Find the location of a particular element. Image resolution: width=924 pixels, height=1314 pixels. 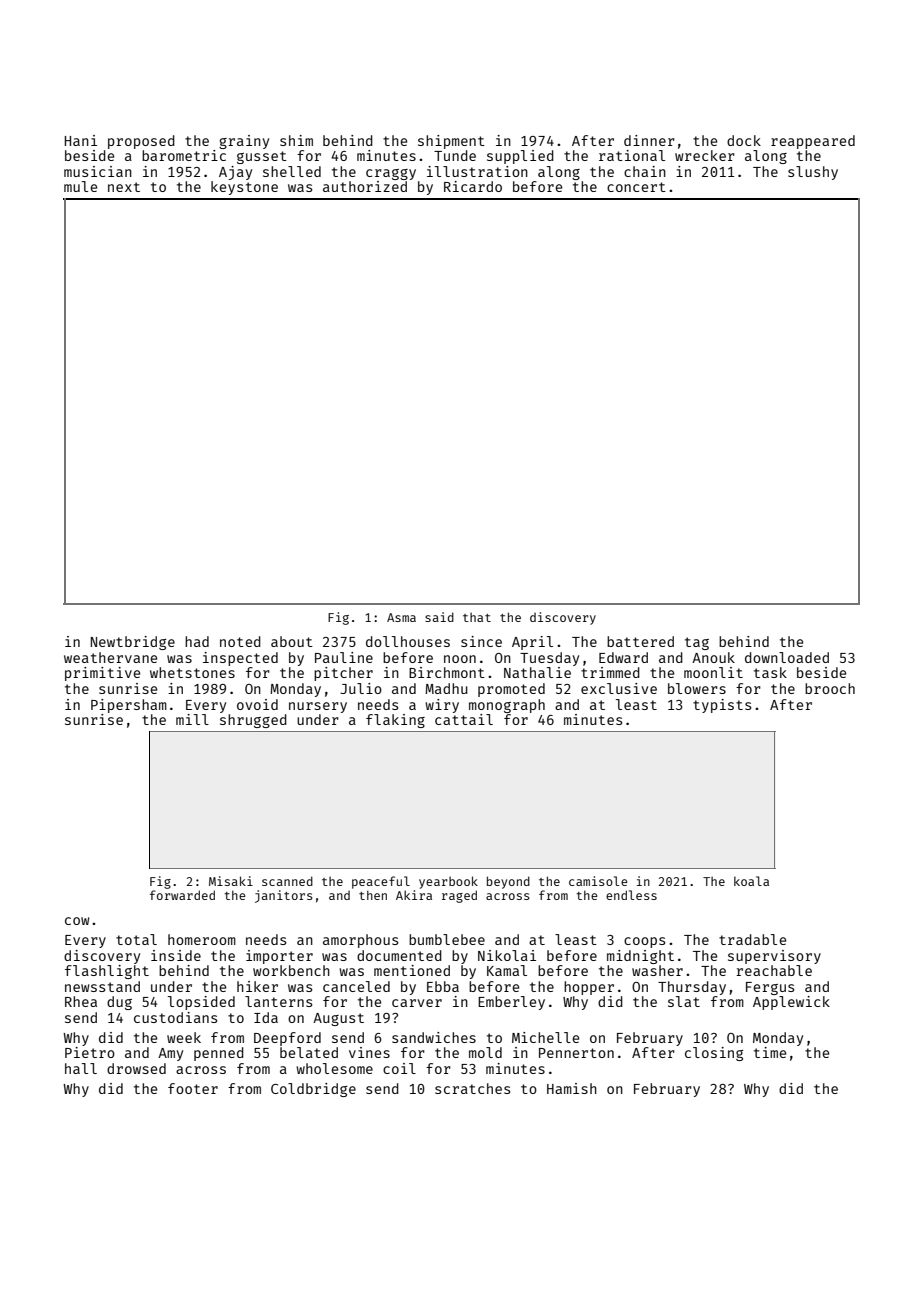

Tuesday is located at coordinates (549, 659).
